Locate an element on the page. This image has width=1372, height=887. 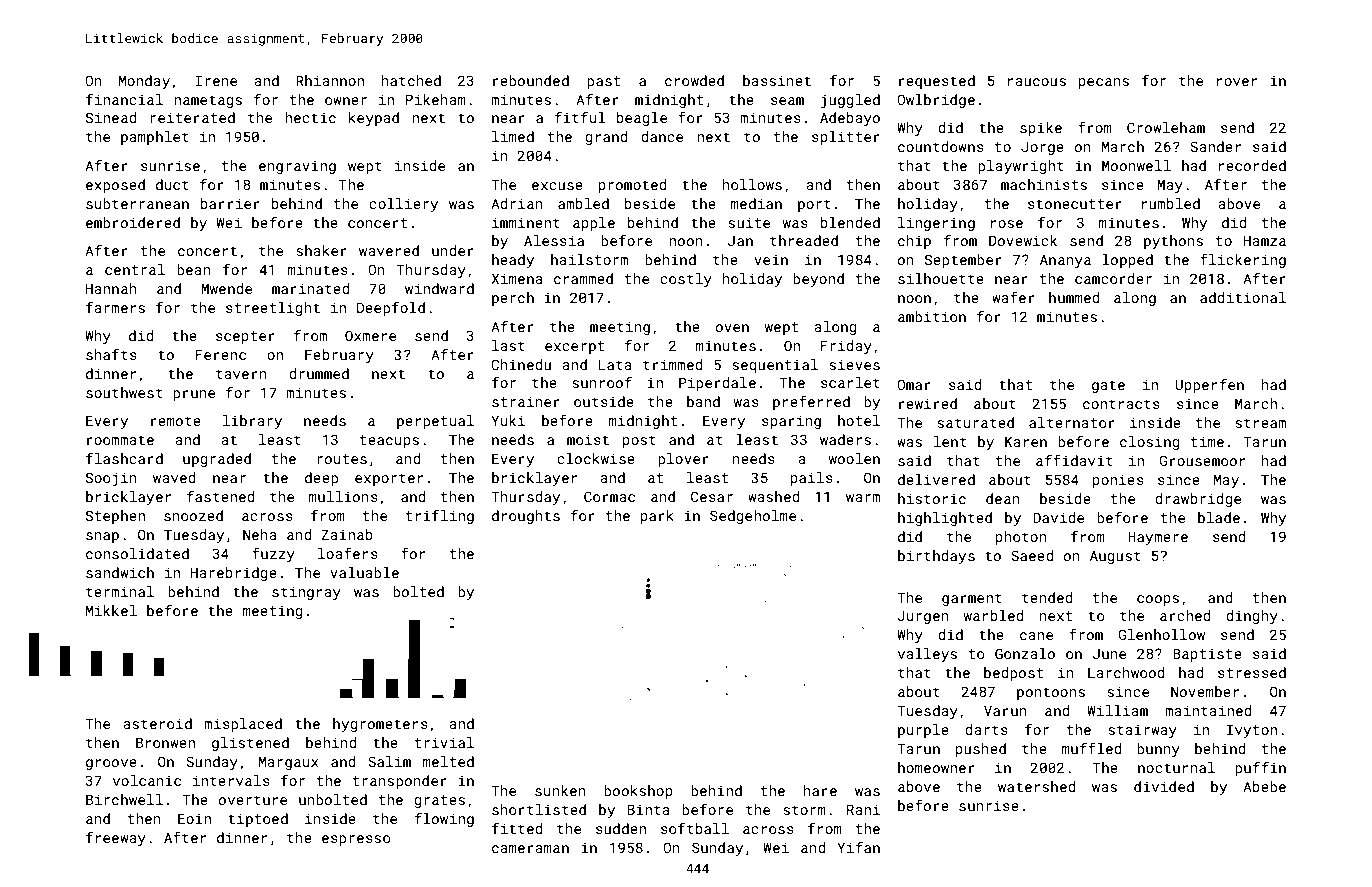
excerpt is located at coordinates (574, 347).
